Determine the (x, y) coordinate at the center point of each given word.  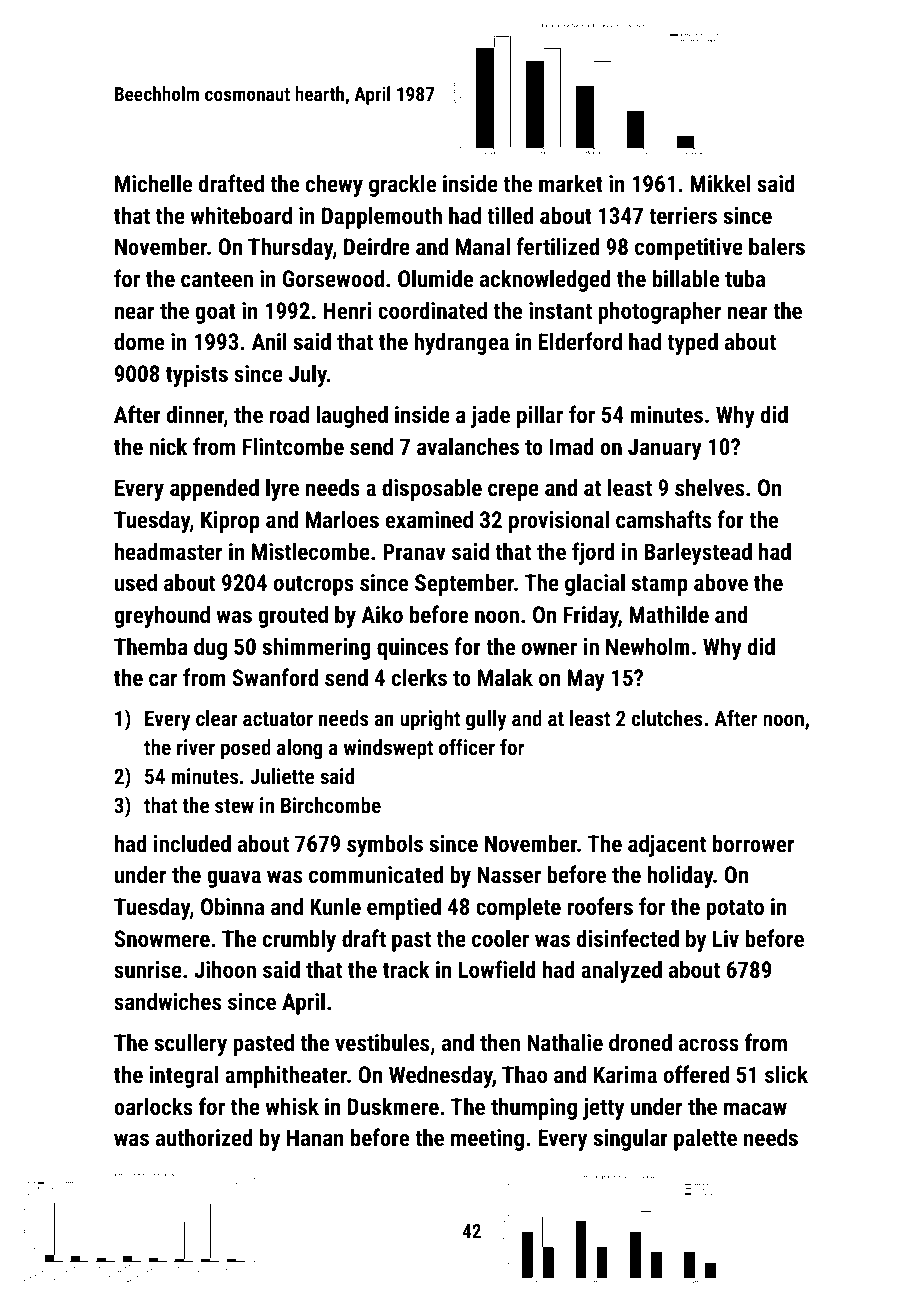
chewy (334, 185)
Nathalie (565, 1042)
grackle (402, 185)
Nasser (509, 874)
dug (210, 648)
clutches (667, 718)
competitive (689, 249)
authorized (204, 1137)
